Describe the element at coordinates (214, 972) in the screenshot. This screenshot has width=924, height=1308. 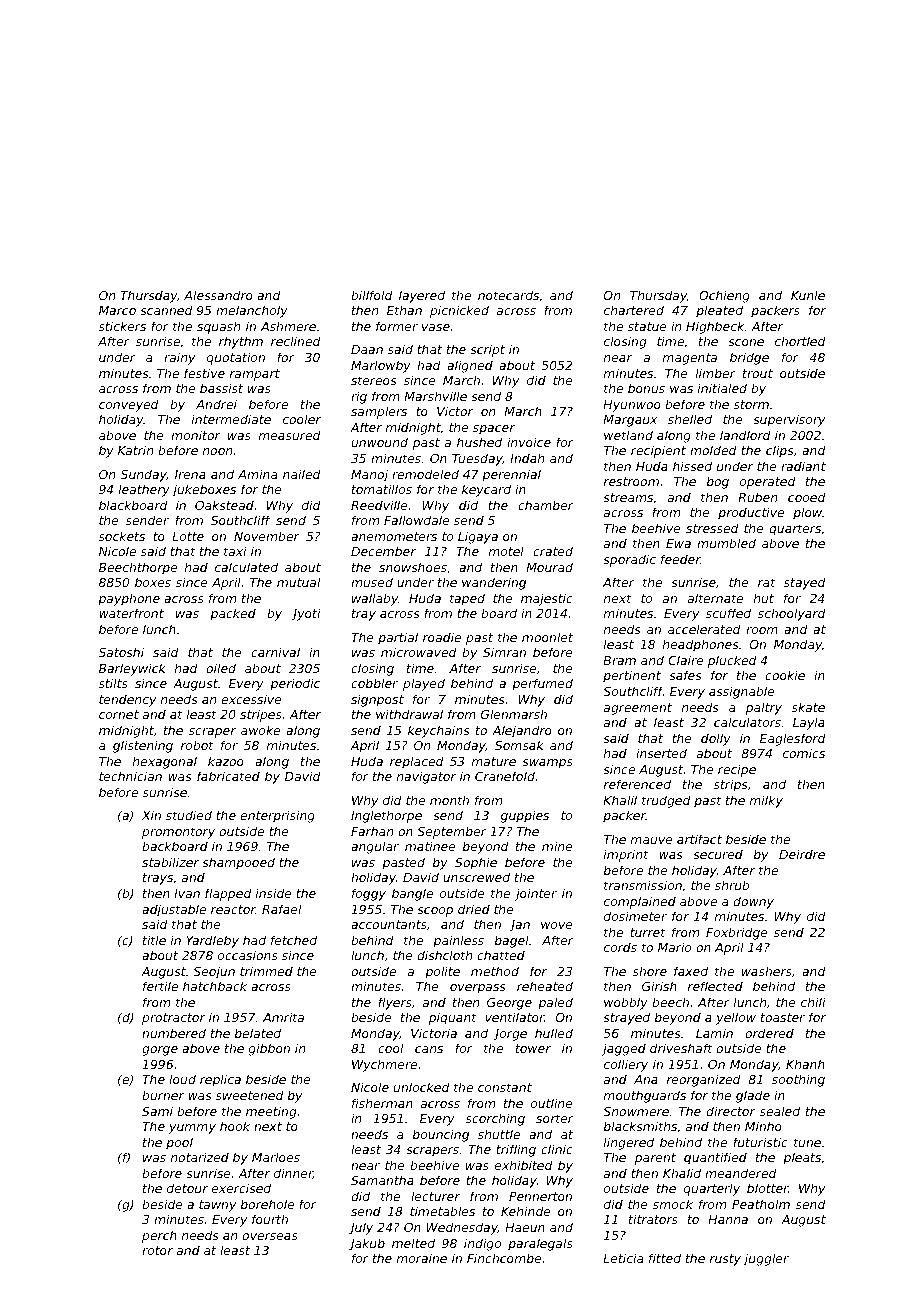
I see `Seojun` at that location.
